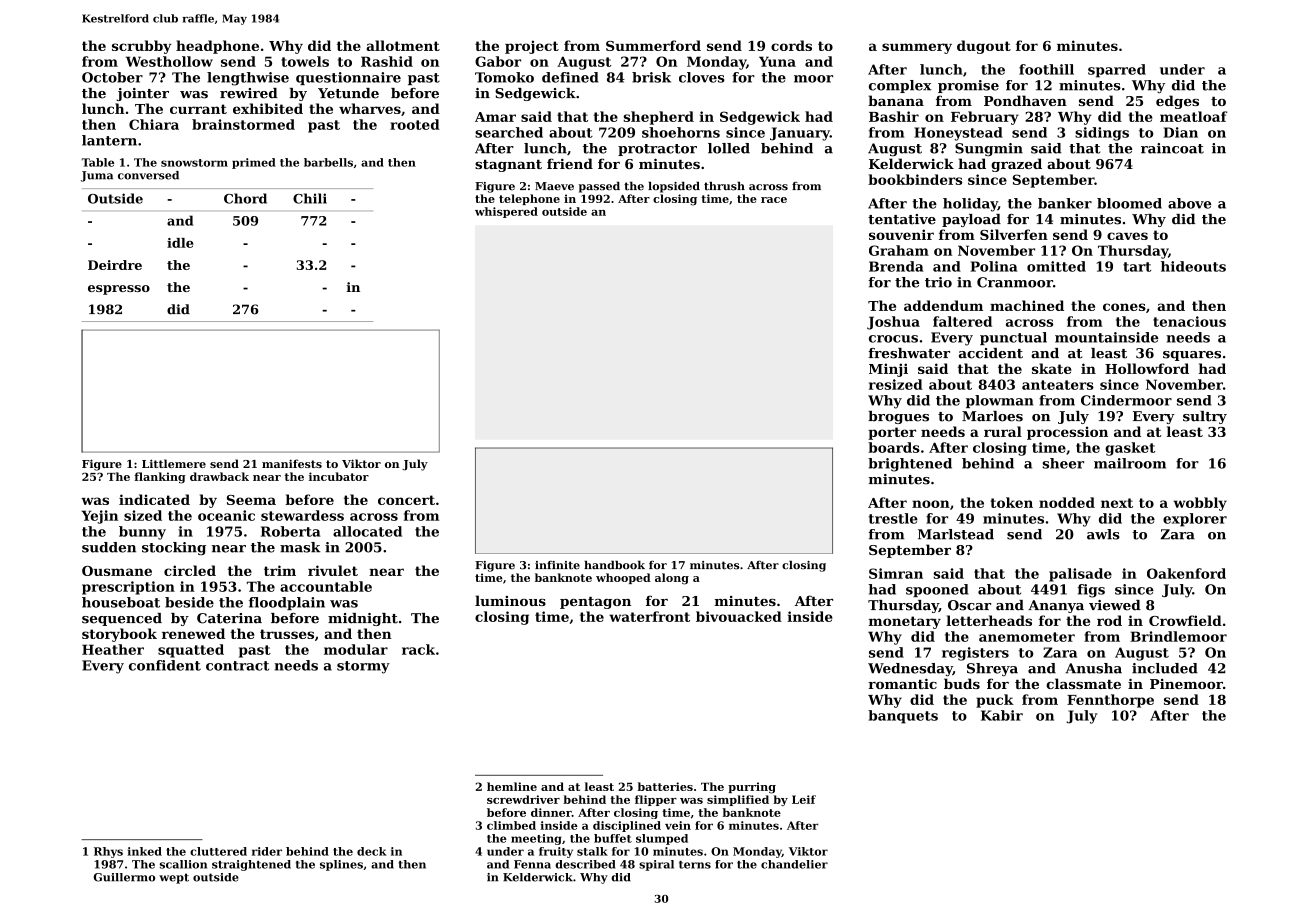 This screenshot has height=924, width=1308. I want to click on inked, so click(145, 851).
